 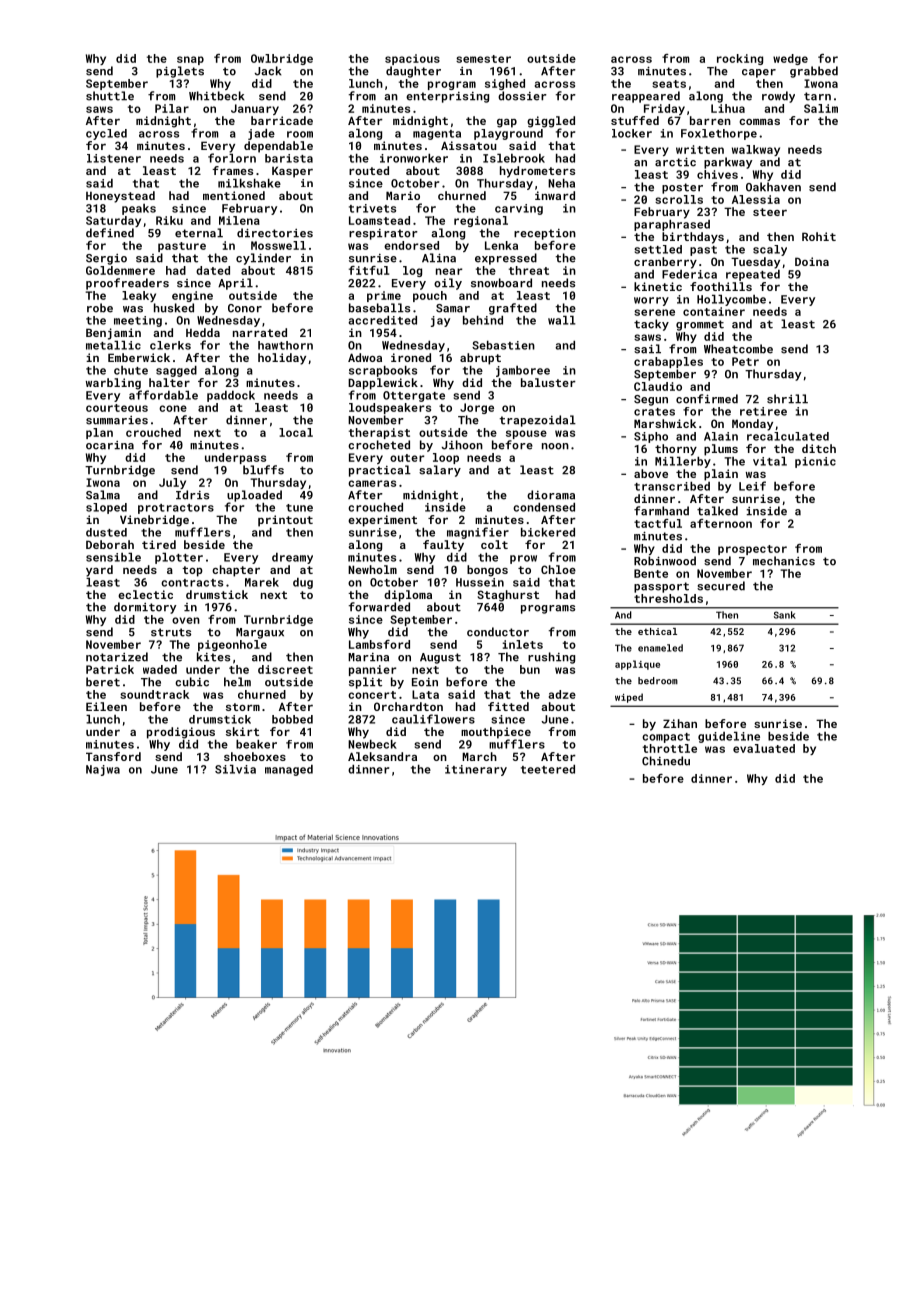 What do you see at coordinates (815, 462) in the screenshot?
I see `picnic` at bounding box center [815, 462].
